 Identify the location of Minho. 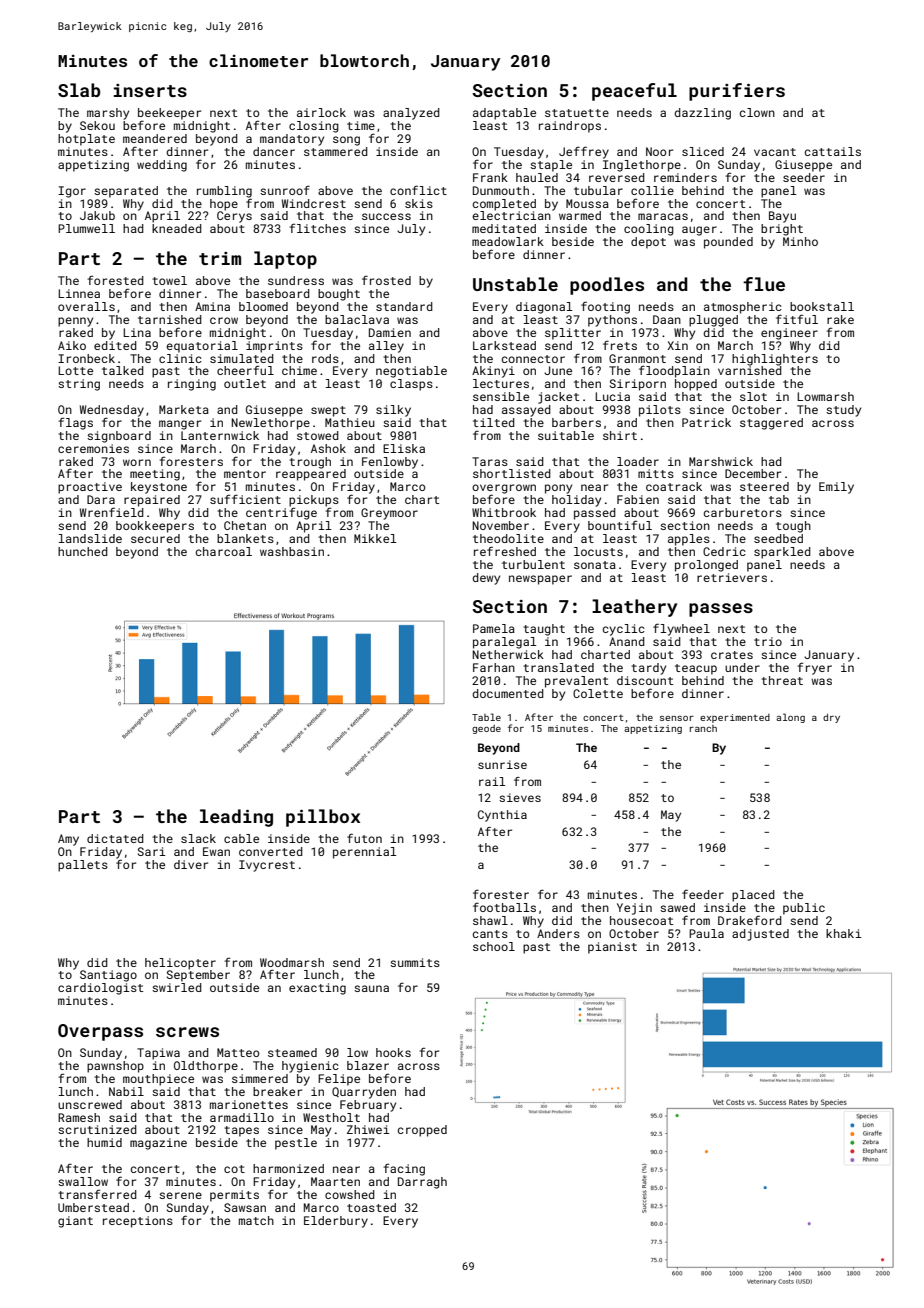
(800, 241).
